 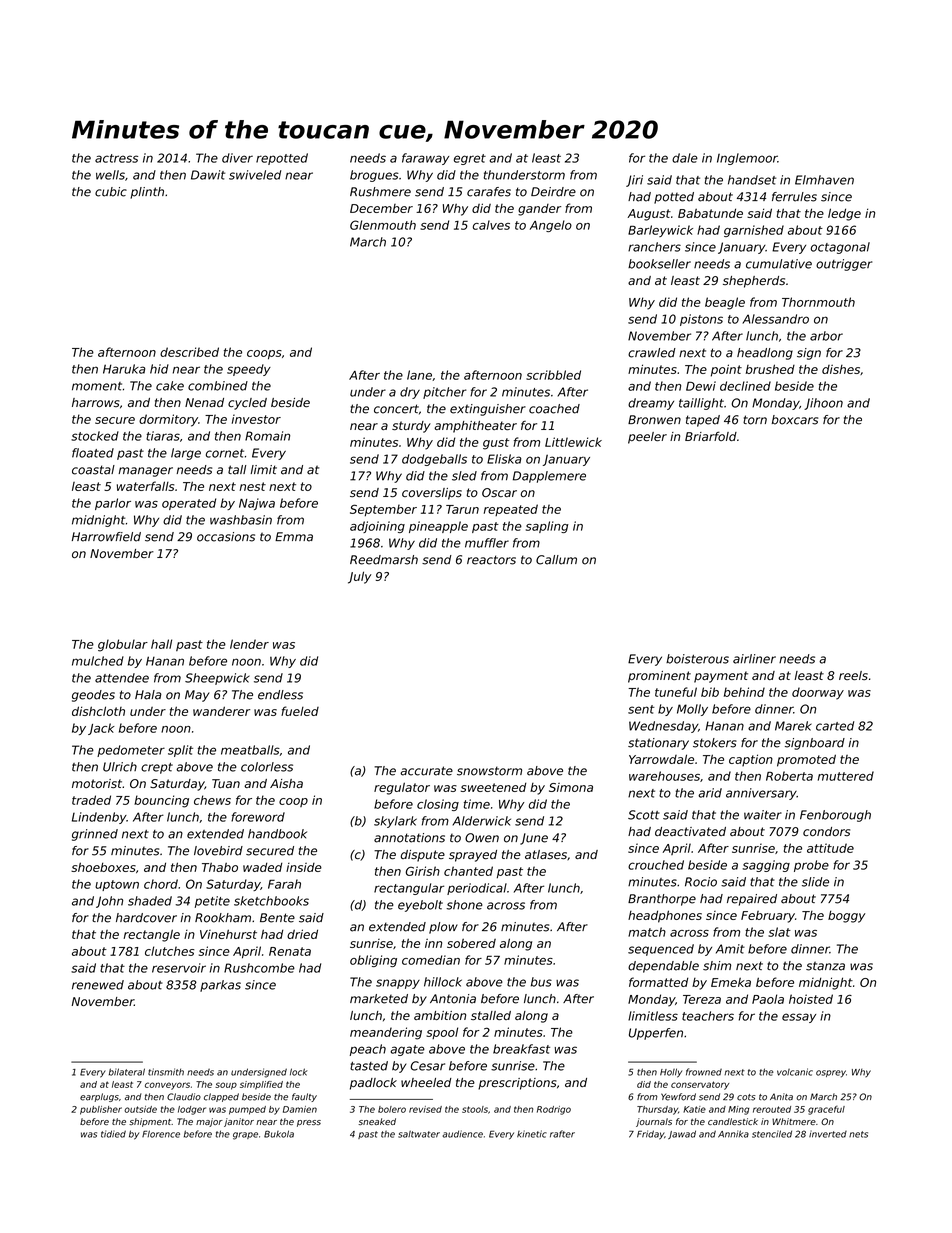 I want to click on kinetic, so click(x=532, y=1134).
